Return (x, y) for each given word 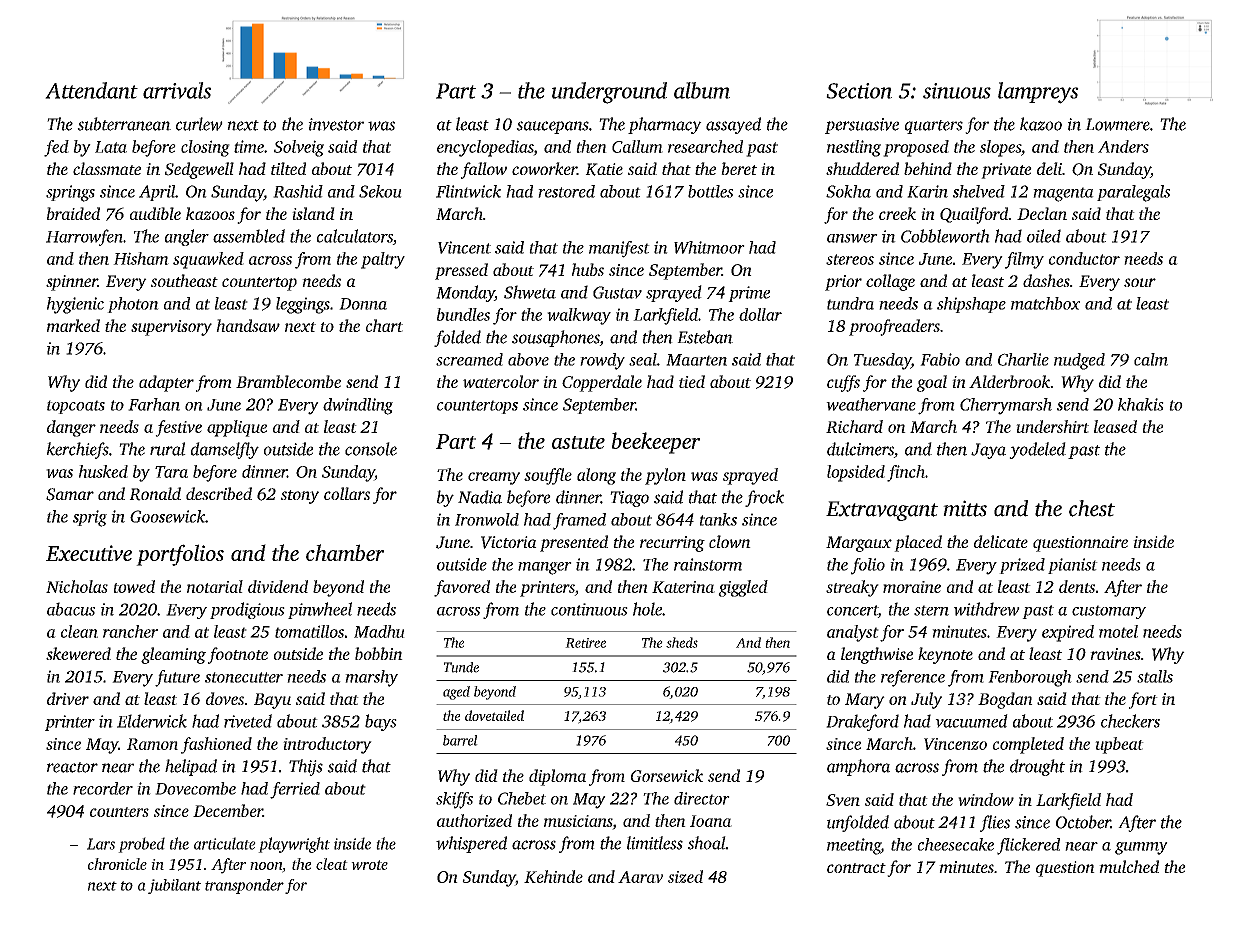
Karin (927, 191)
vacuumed (971, 721)
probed (141, 845)
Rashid (298, 191)
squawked (208, 260)
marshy (371, 678)
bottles (710, 191)
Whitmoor (709, 247)
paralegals (1133, 193)
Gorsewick (667, 775)
